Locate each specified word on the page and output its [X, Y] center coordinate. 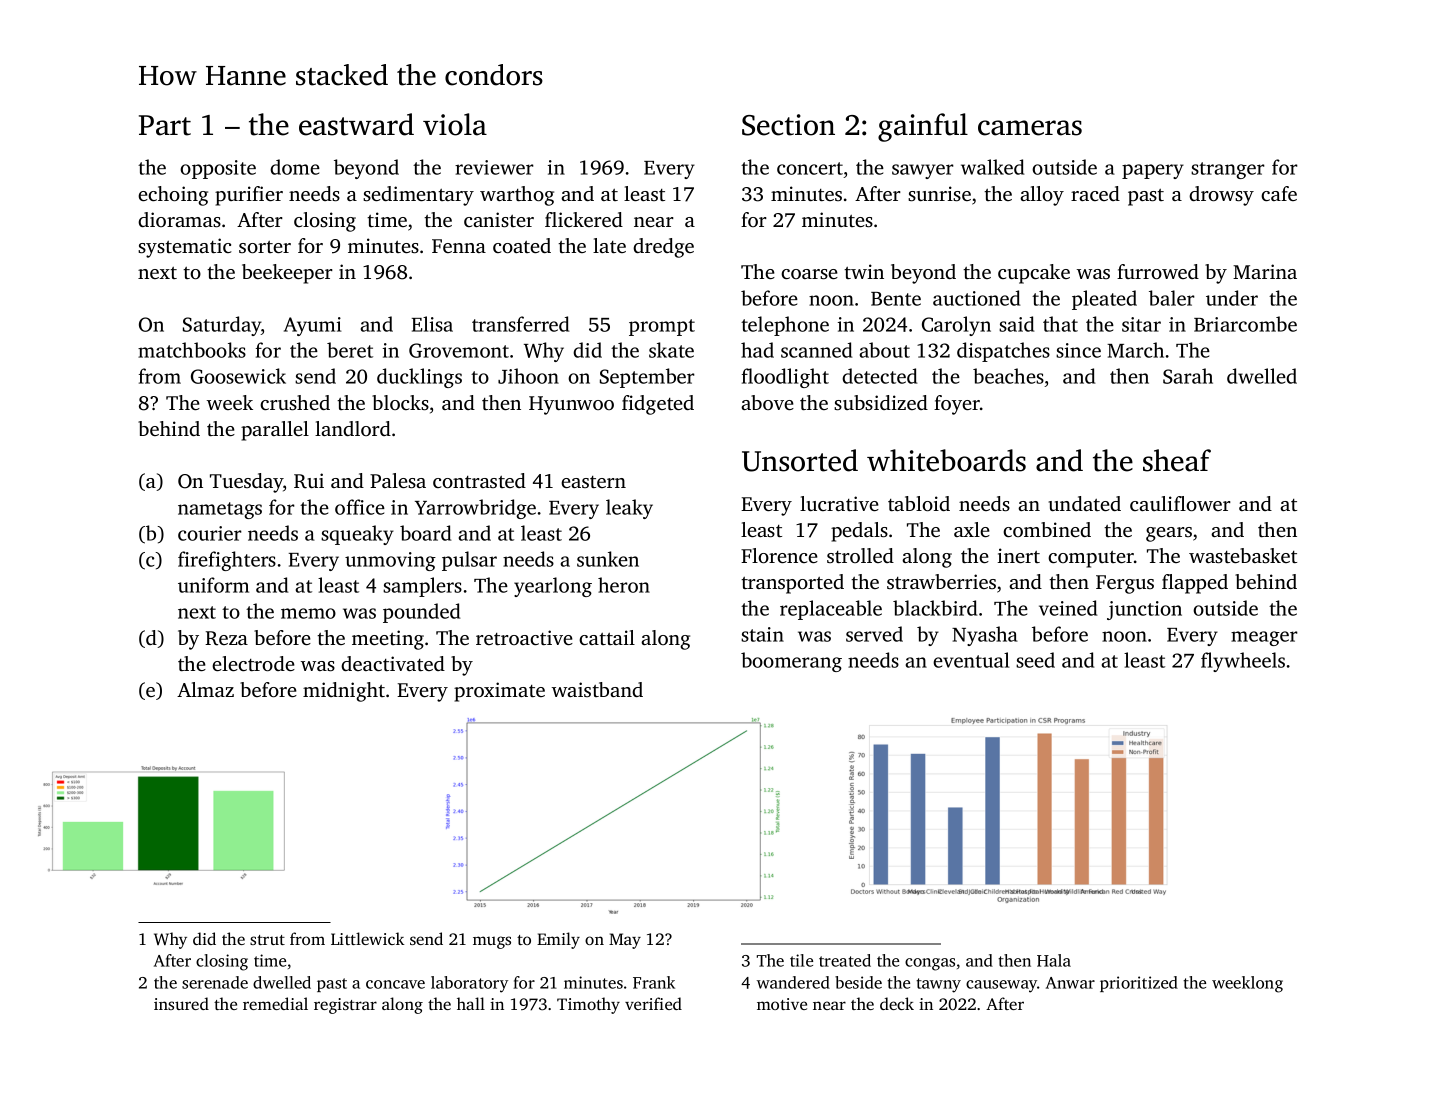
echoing [173, 196]
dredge [663, 248]
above [767, 402]
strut [267, 940]
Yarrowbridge [475, 509]
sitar [1141, 324]
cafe [1279, 193]
